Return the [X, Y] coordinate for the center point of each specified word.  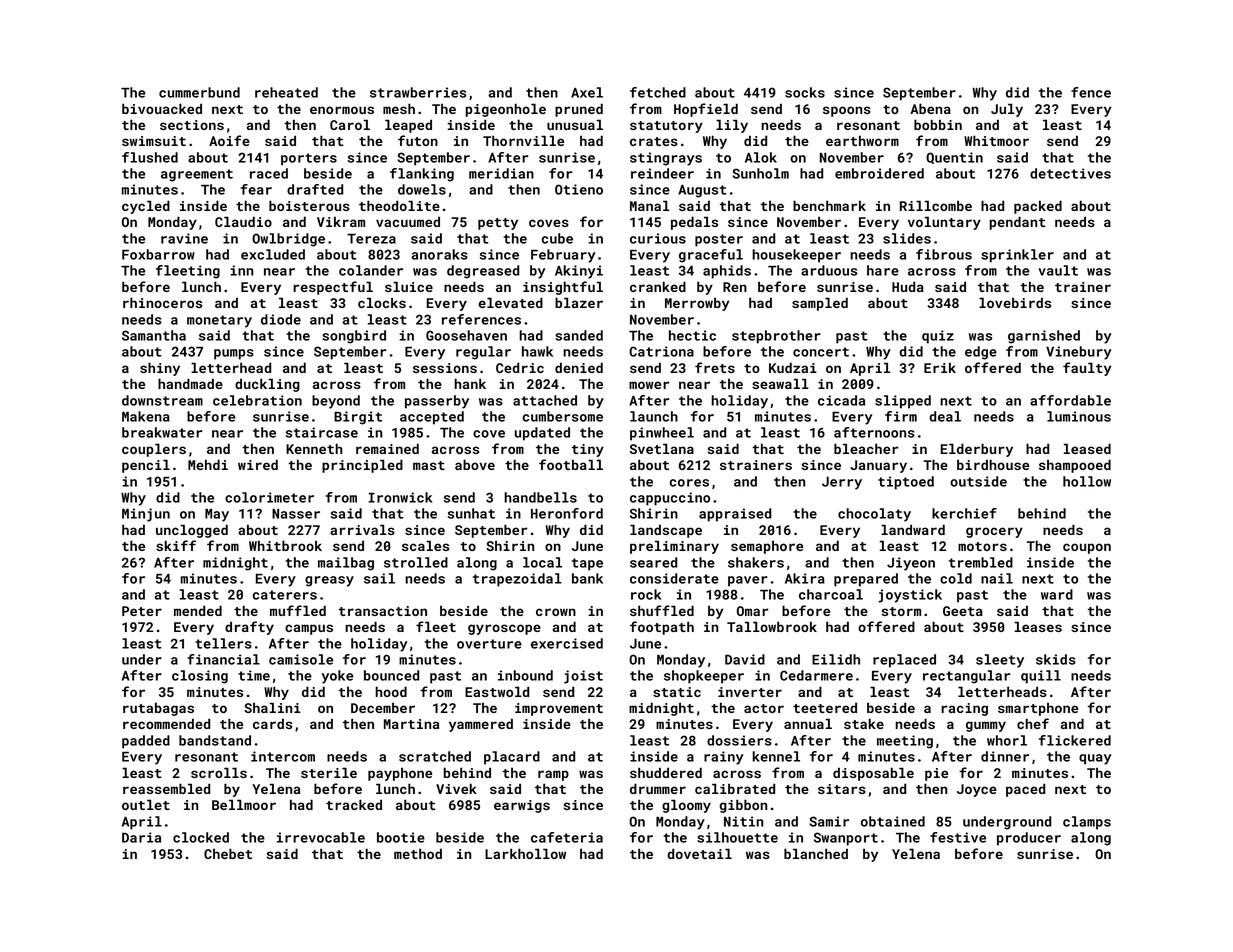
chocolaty [874, 515]
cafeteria [567, 837]
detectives [1070, 173]
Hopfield [706, 110]
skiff [176, 545]
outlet [146, 804]
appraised [735, 515]
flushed [150, 157]
